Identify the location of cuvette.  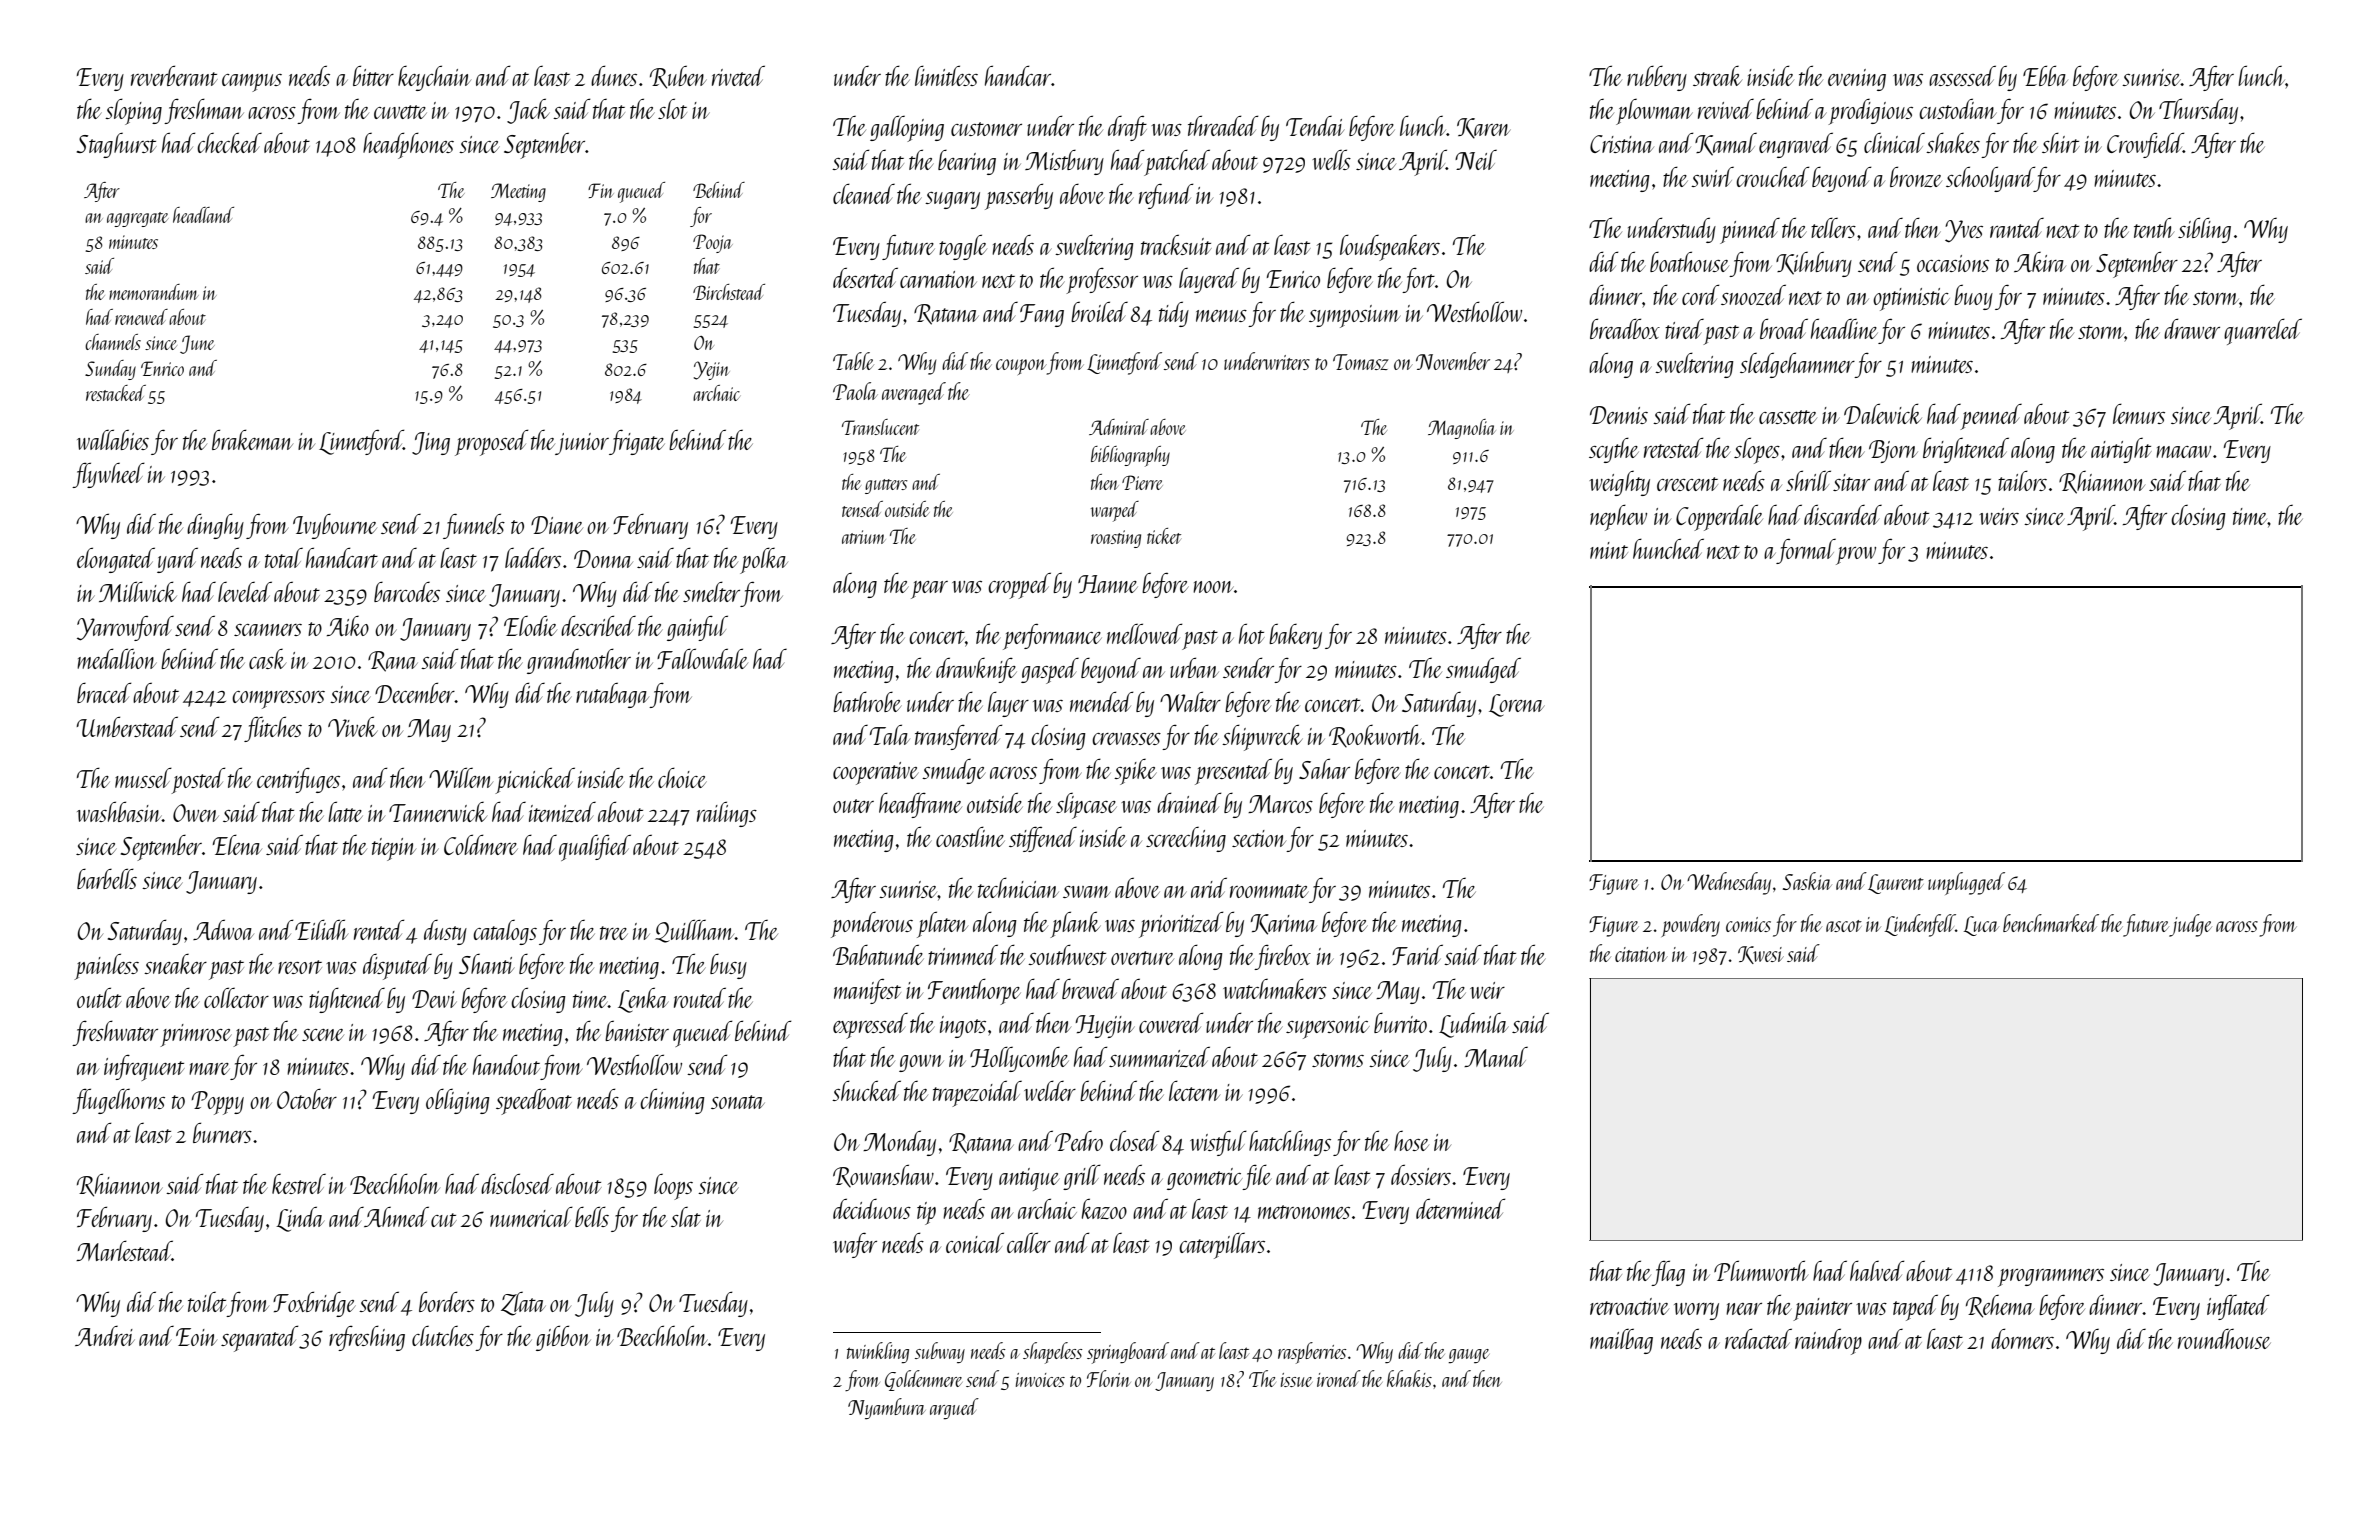
(400, 112).
